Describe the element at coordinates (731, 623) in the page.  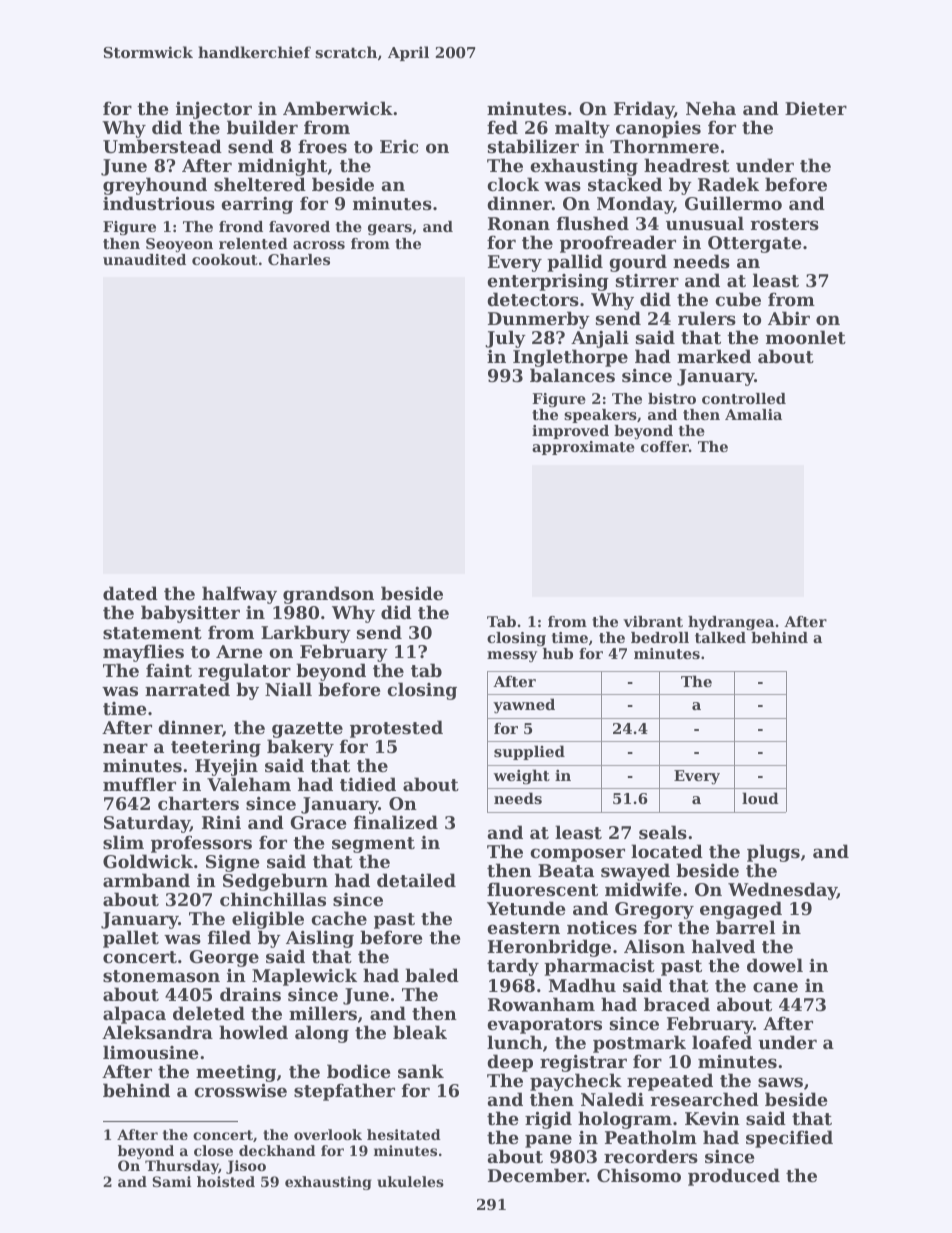
I see `hydrangea` at that location.
